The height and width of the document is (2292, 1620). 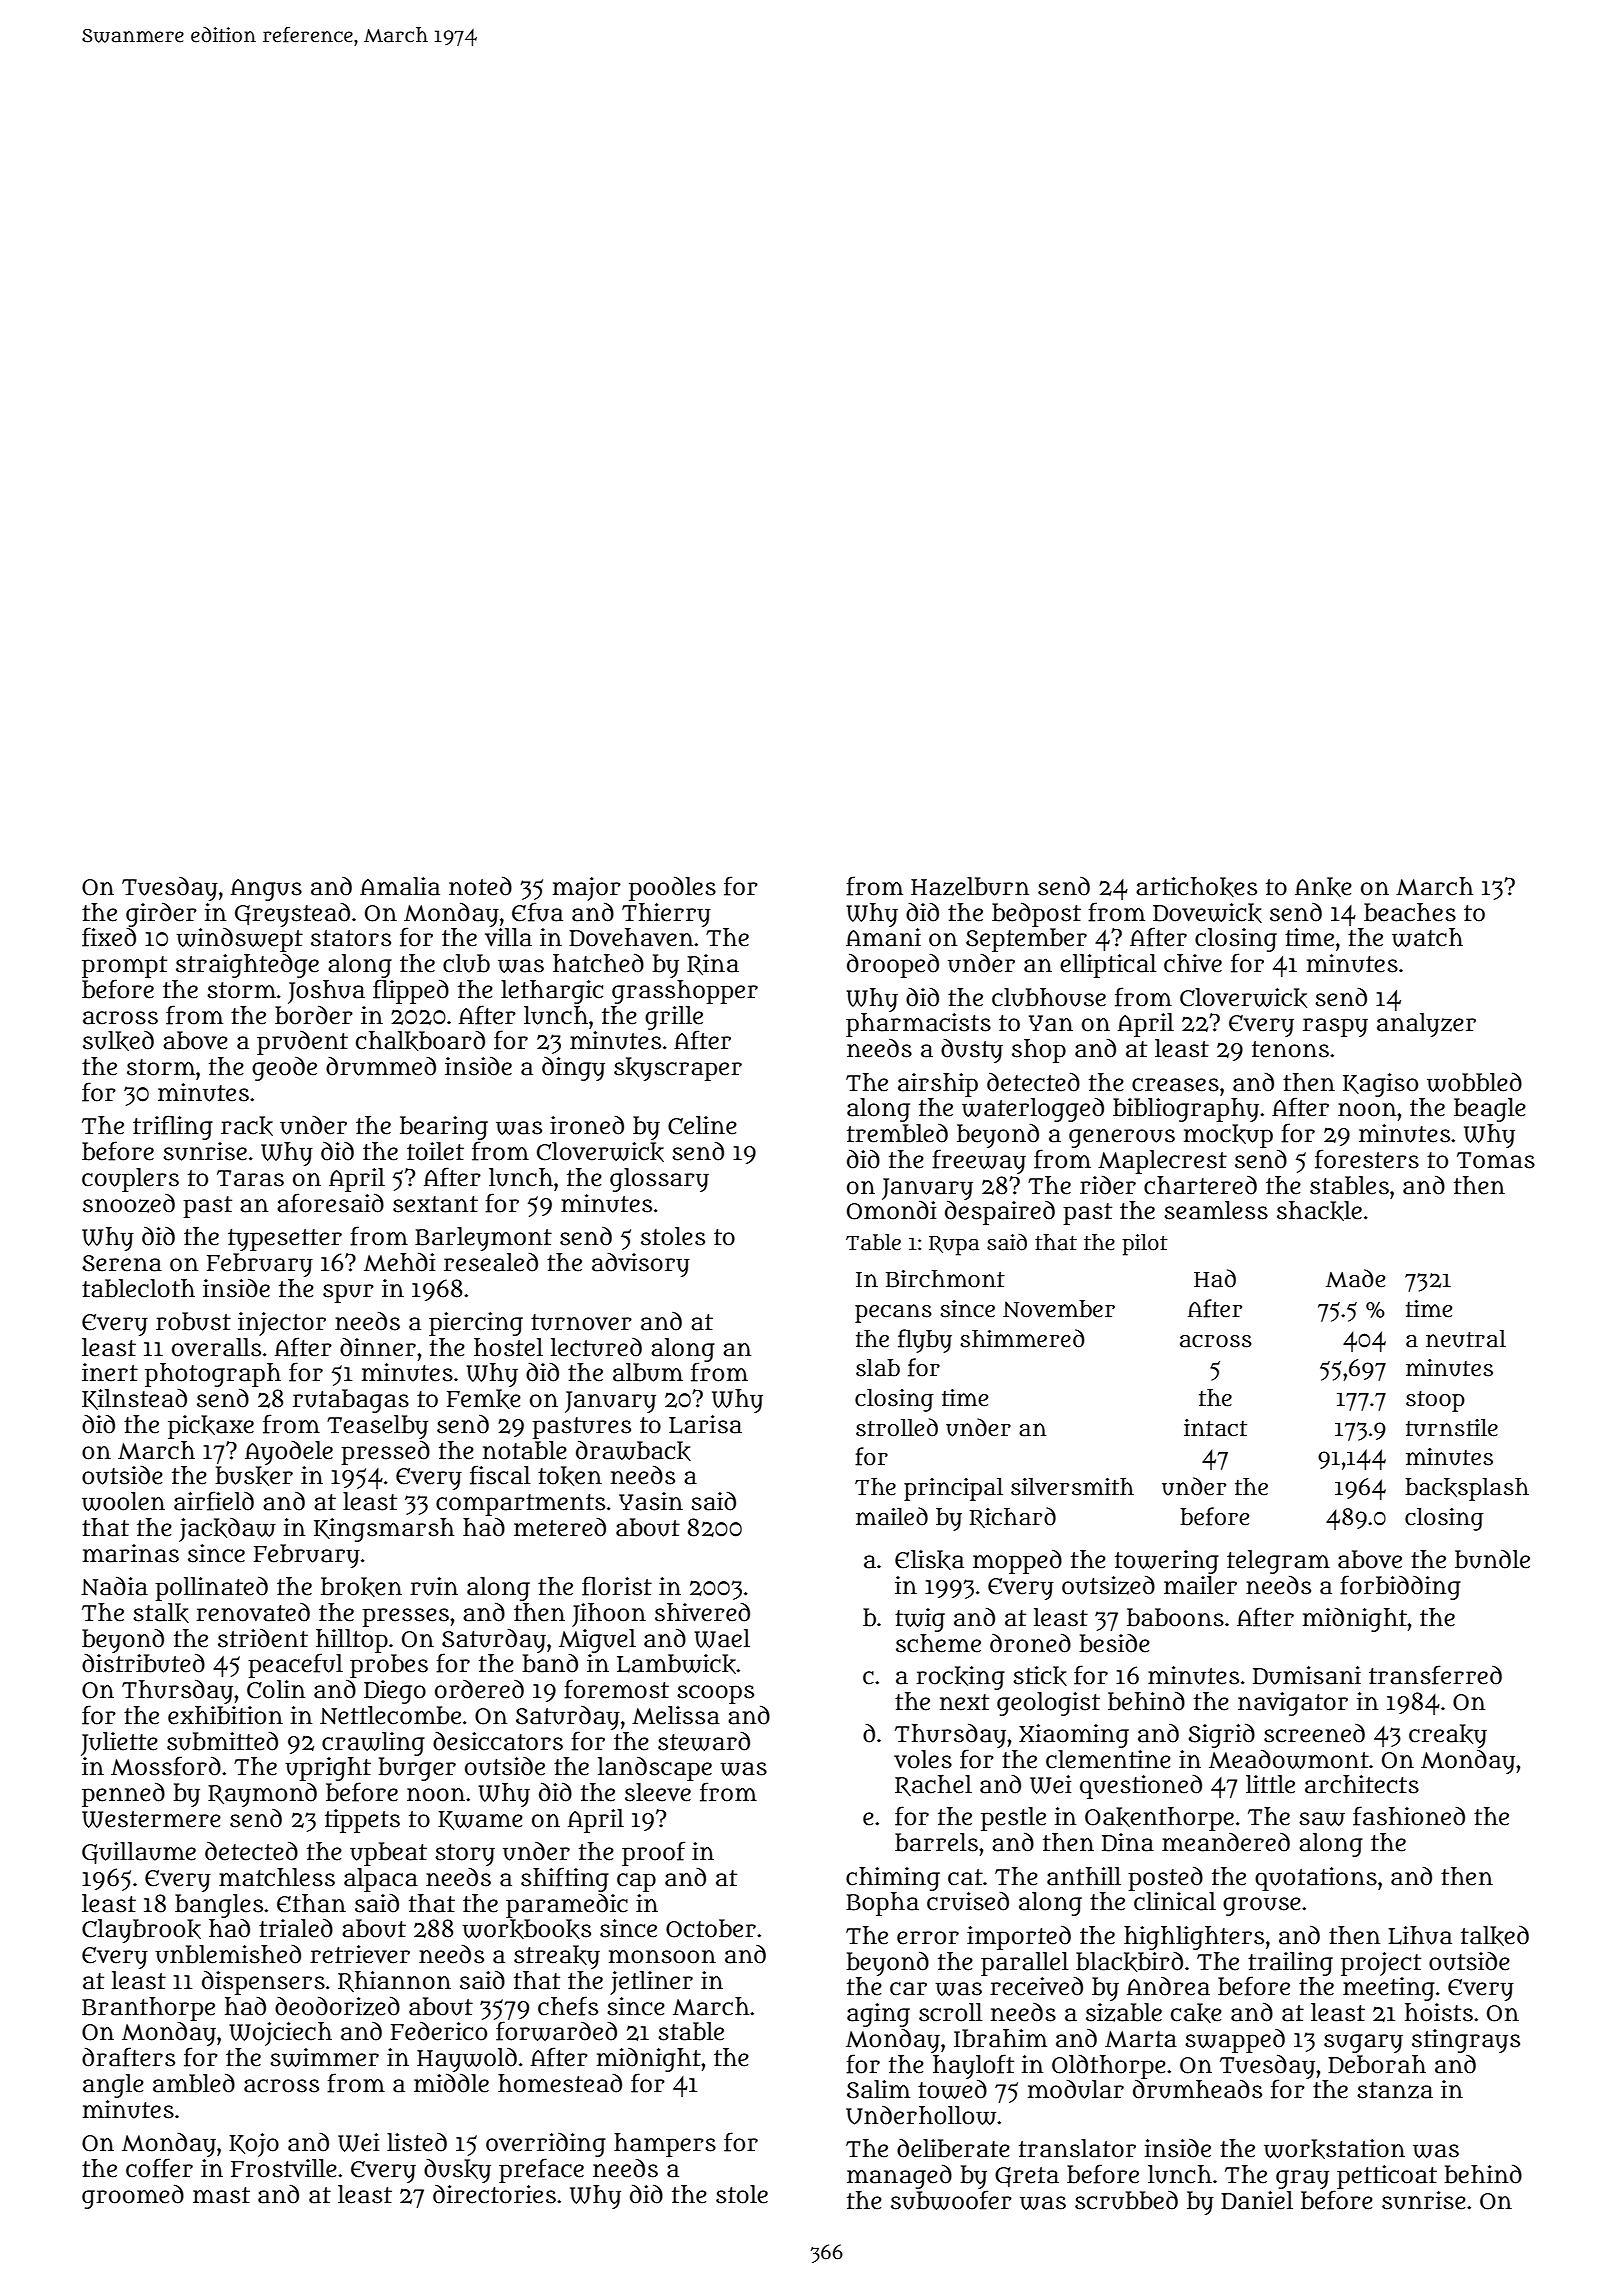 What do you see at coordinates (979, 1161) in the document?
I see `freeway` at bounding box center [979, 1161].
